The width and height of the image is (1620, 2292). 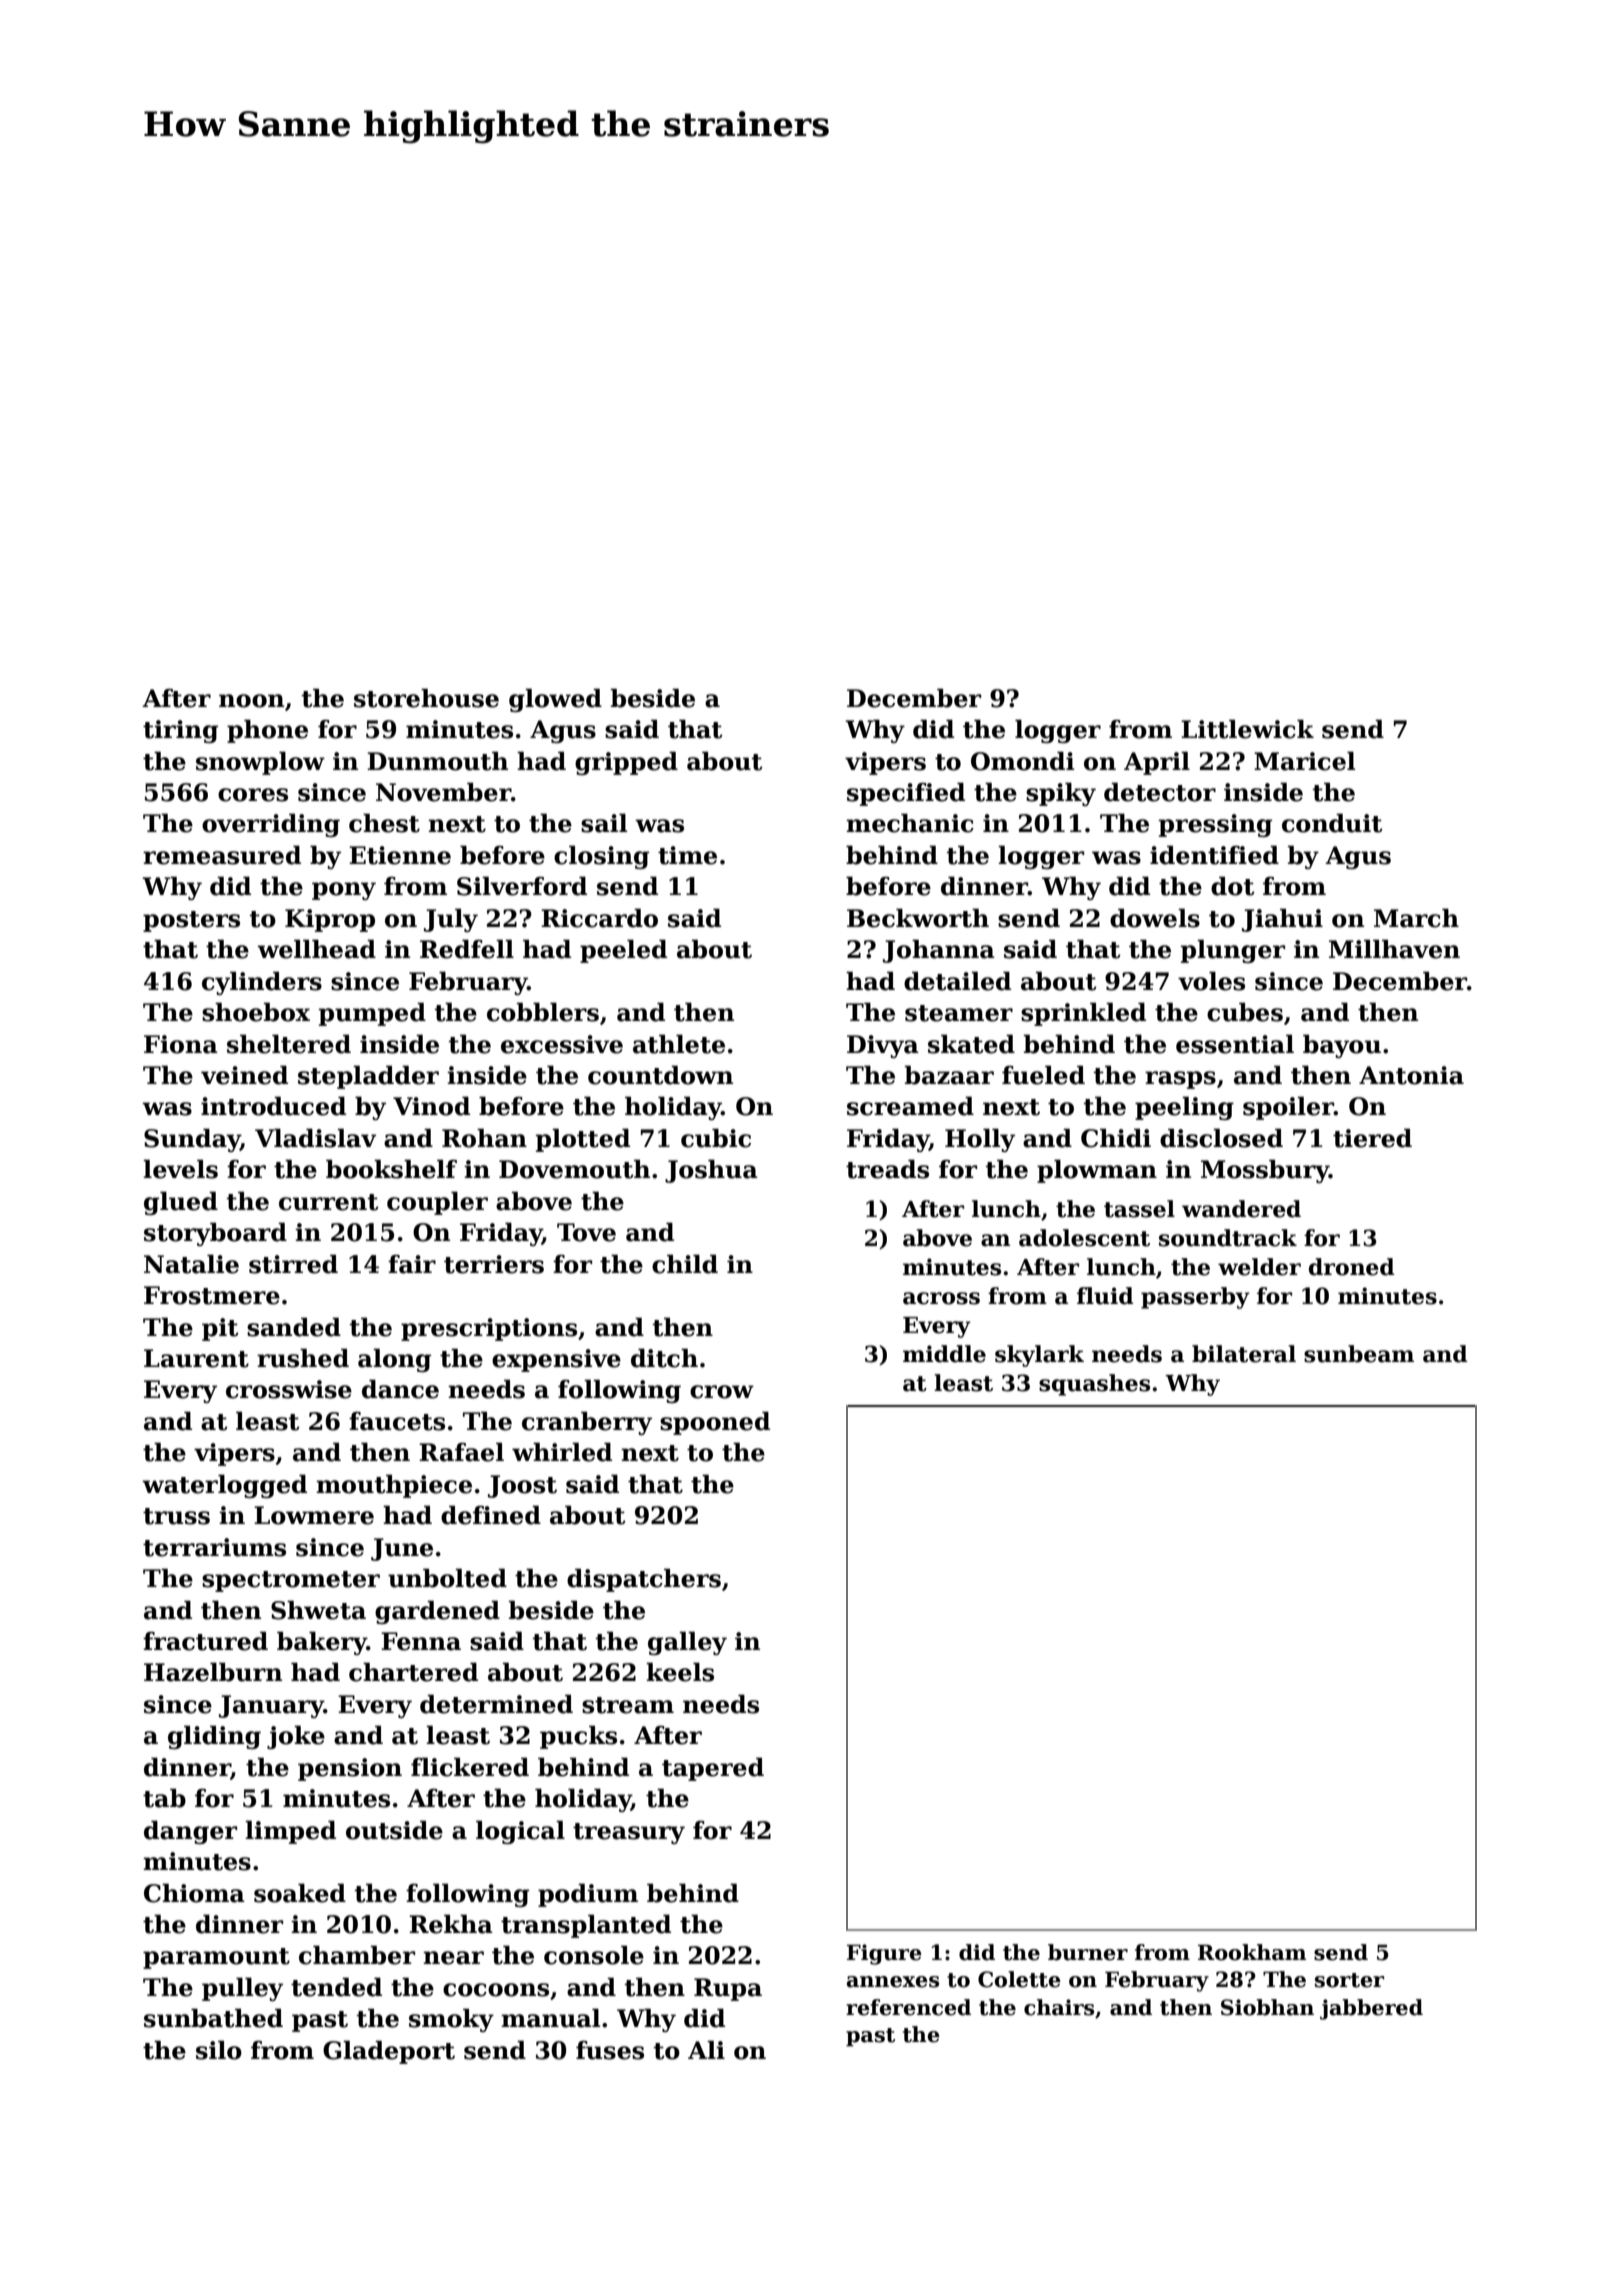 I want to click on March, so click(x=1416, y=918).
